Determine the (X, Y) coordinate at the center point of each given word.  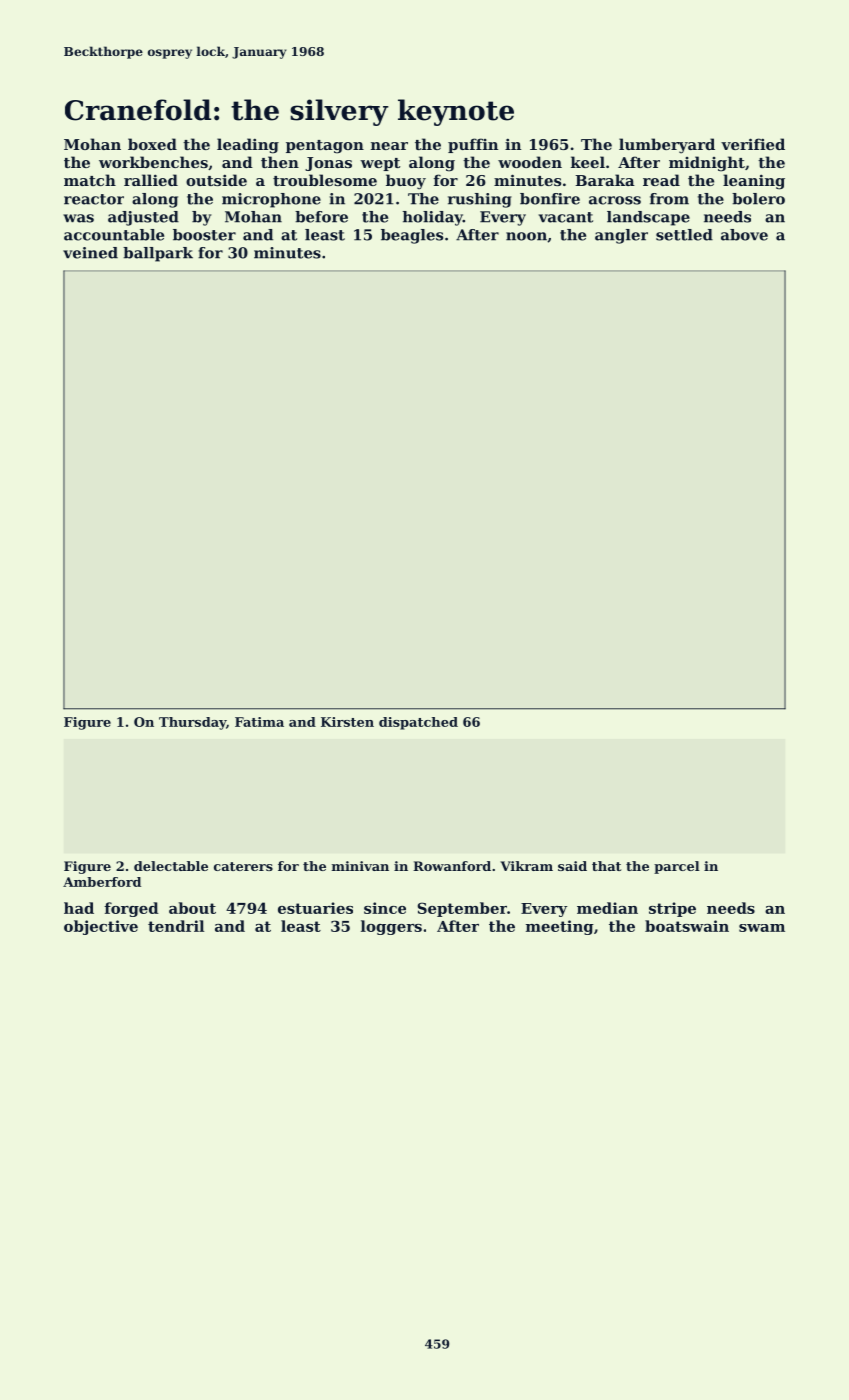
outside (216, 180)
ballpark (158, 254)
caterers (243, 866)
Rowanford (452, 866)
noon (526, 236)
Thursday (192, 723)
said (572, 866)
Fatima (259, 722)
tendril (176, 926)
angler (621, 236)
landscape (648, 218)
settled (684, 235)
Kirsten (347, 722)
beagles (412, 236)
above (744, 235)
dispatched (418, 723)
